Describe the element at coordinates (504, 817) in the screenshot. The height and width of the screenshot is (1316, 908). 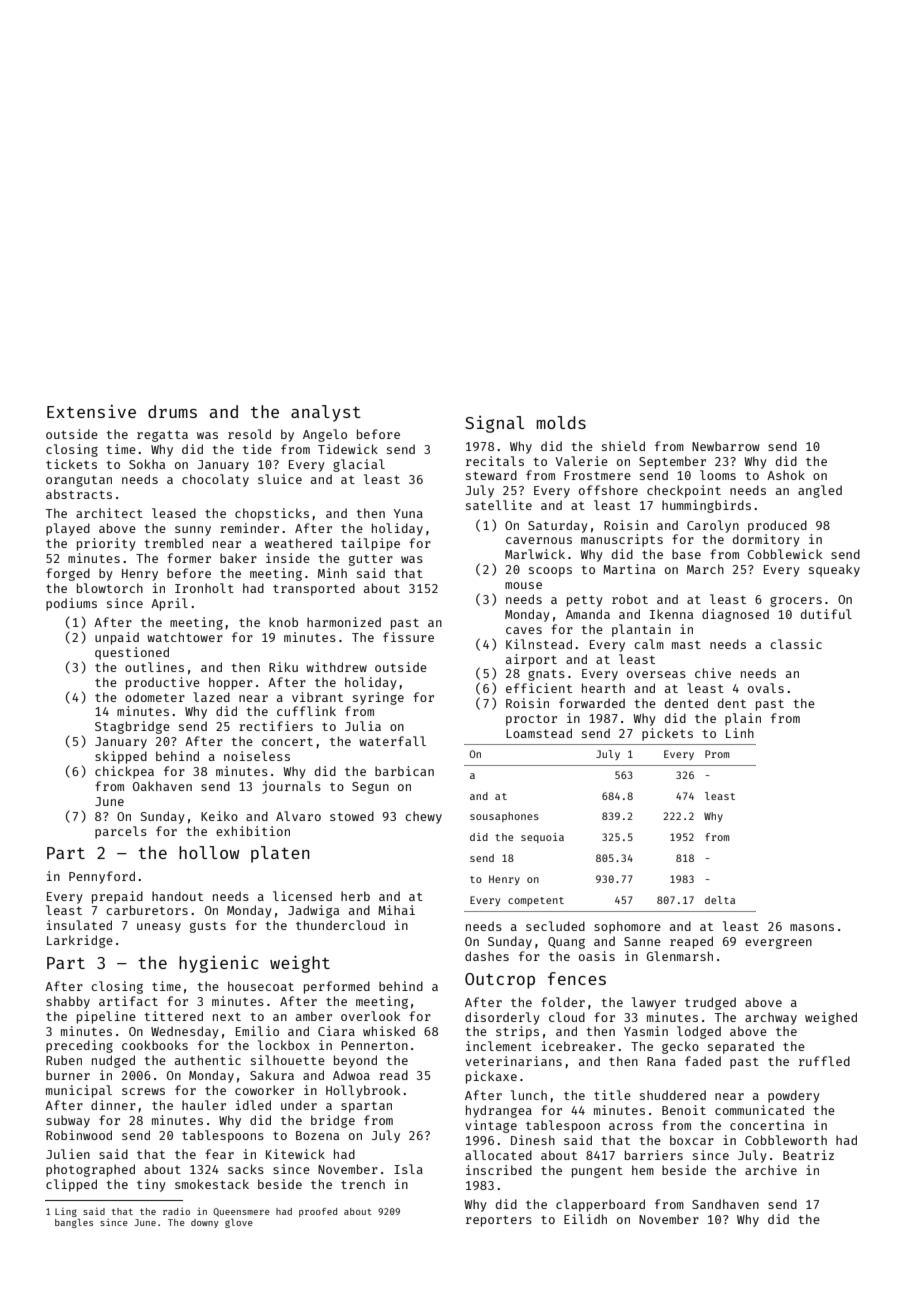
I see `sousaphones` at that location.
